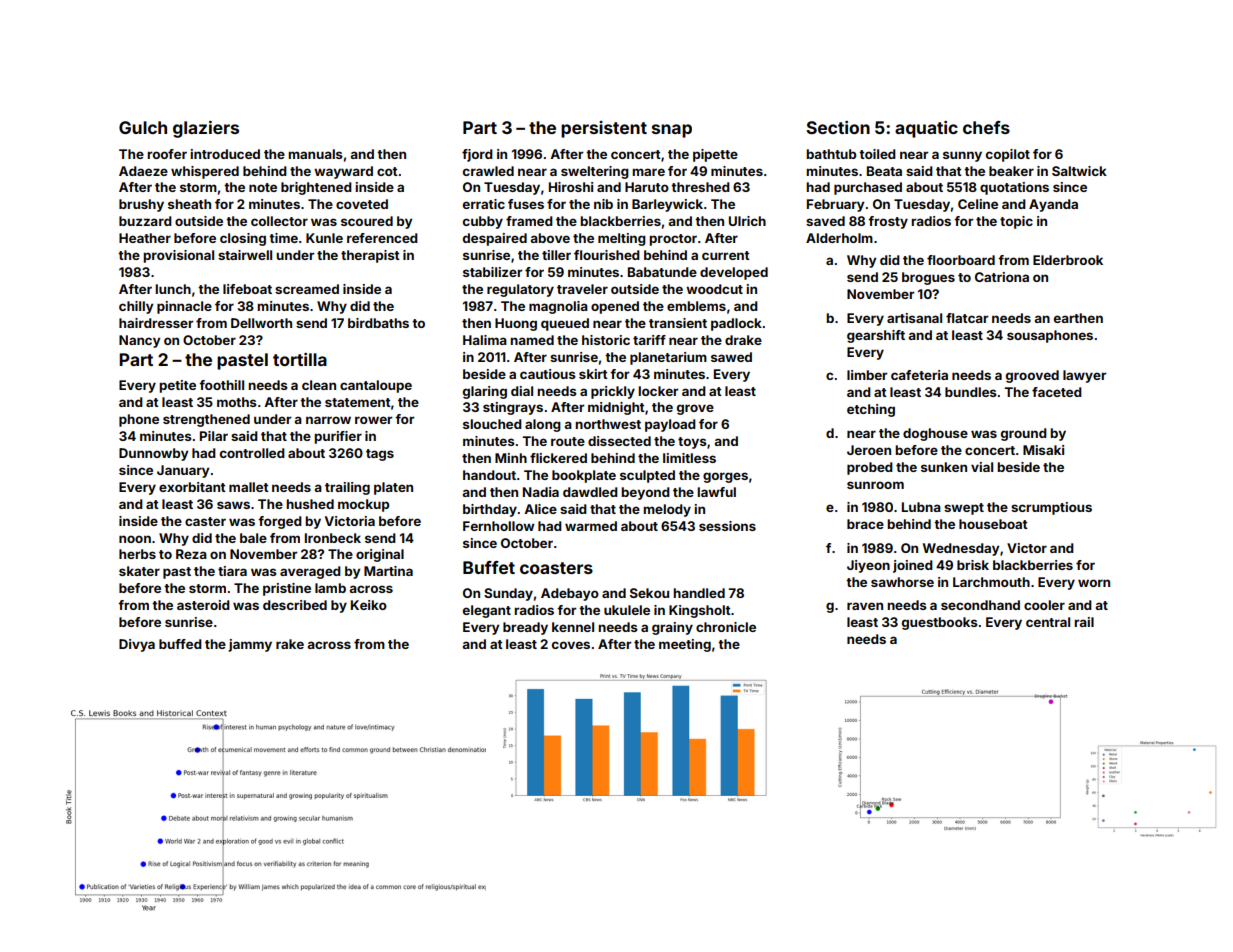 The image size is (1233, 952). I want to click on coves, so click(571, 645).
